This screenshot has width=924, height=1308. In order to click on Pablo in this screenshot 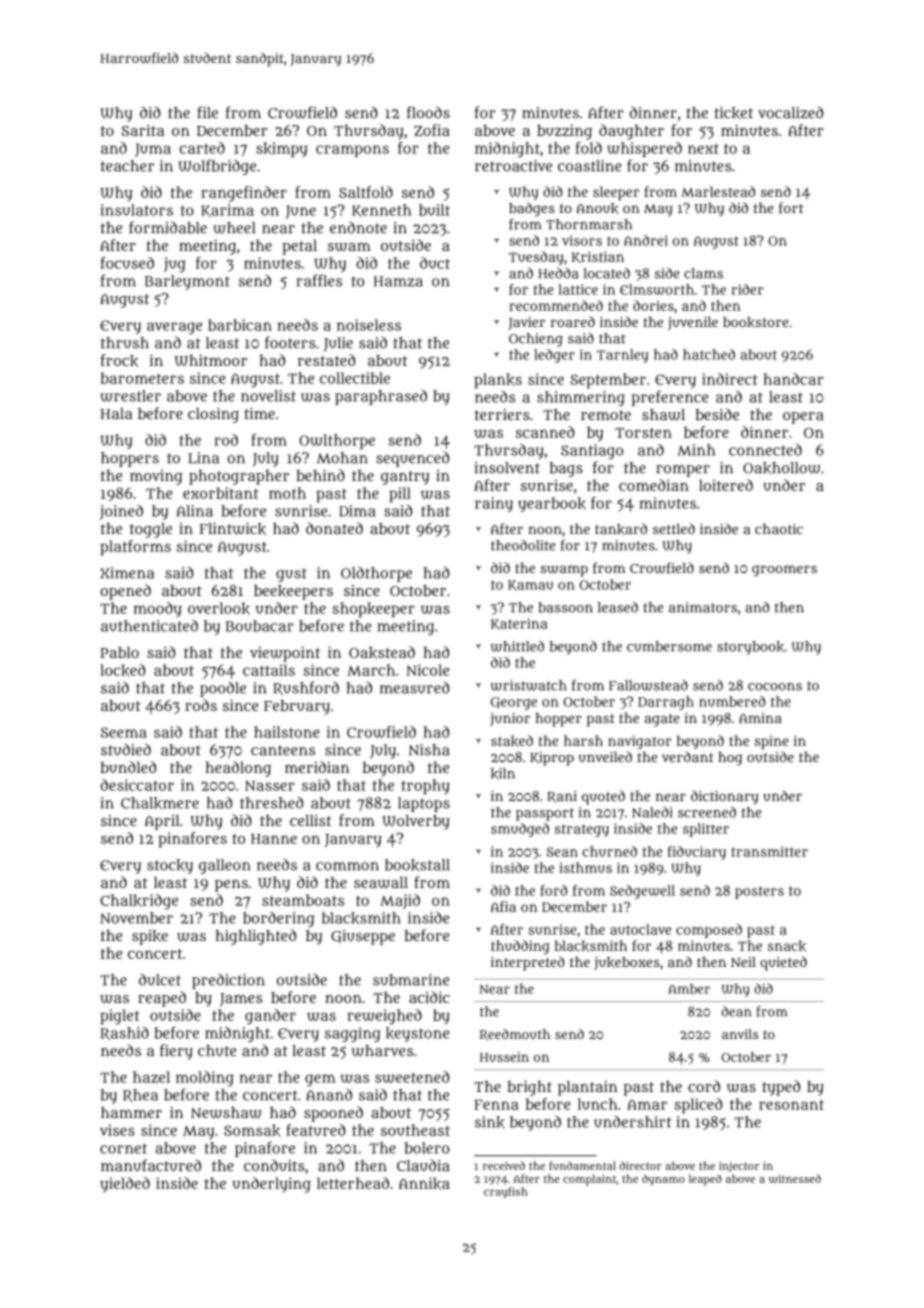, I will do `click(119, 652)`.
